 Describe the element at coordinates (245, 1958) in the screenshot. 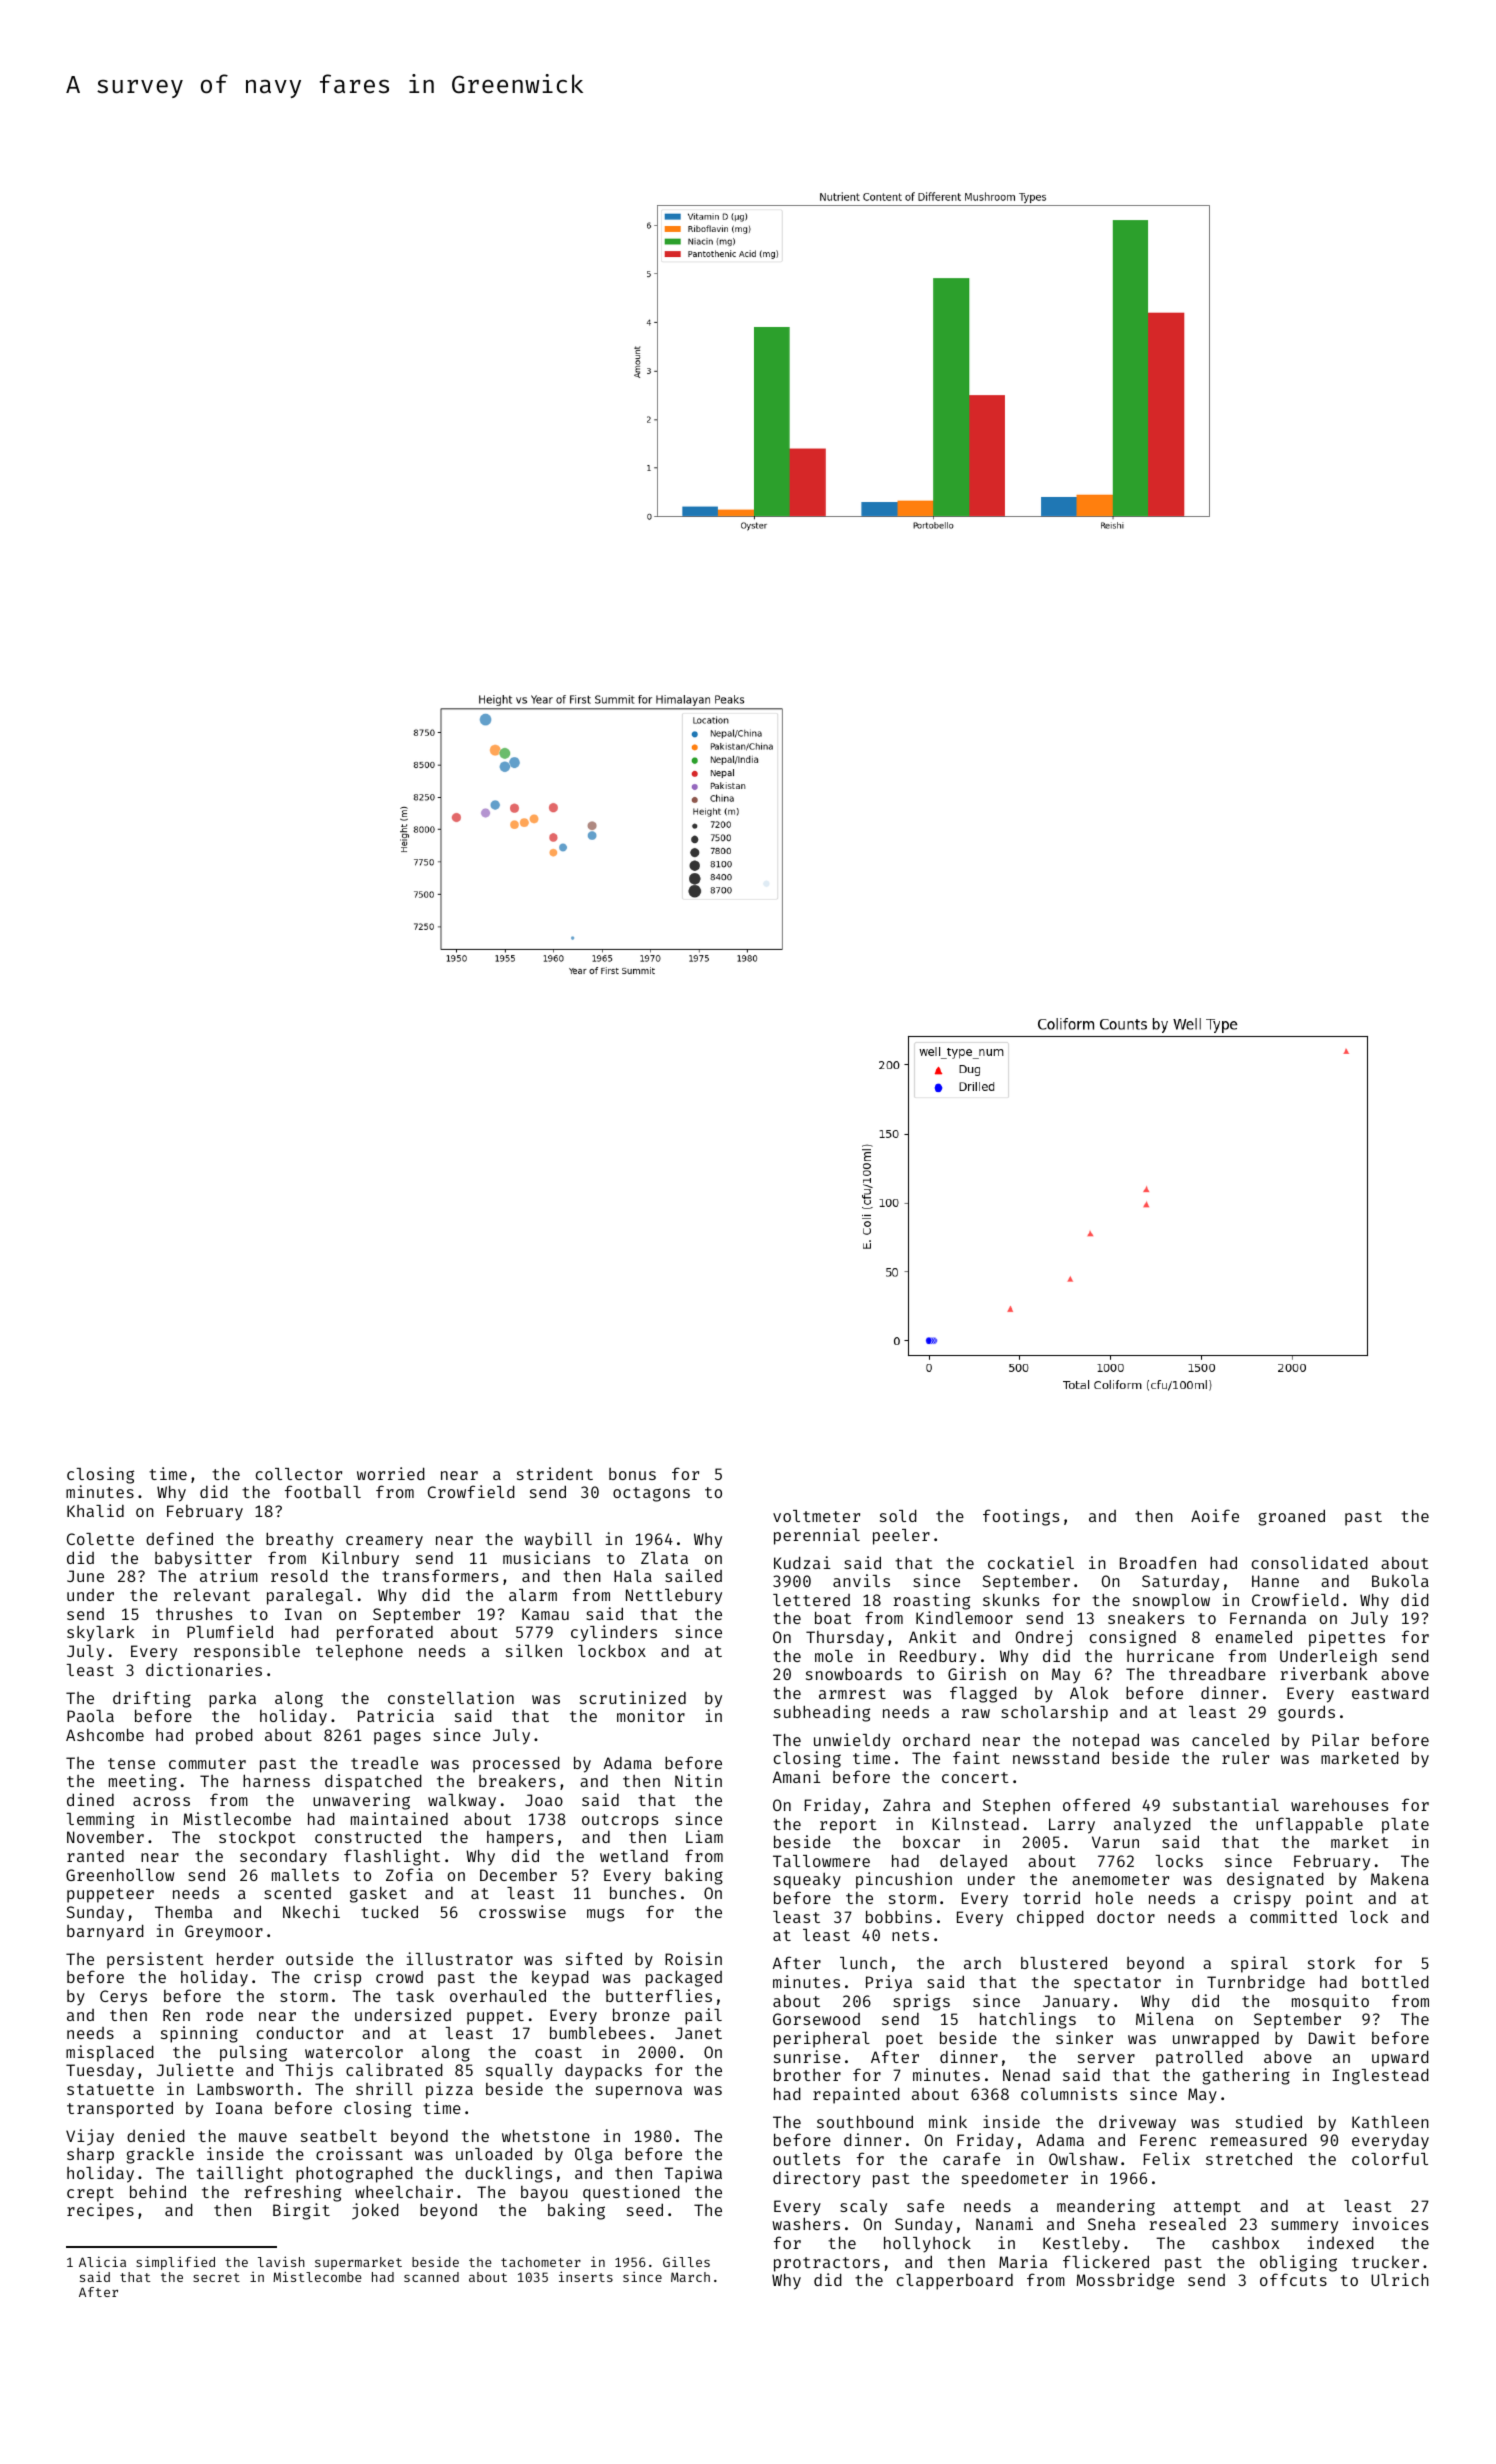

I see `herder` at that location.
